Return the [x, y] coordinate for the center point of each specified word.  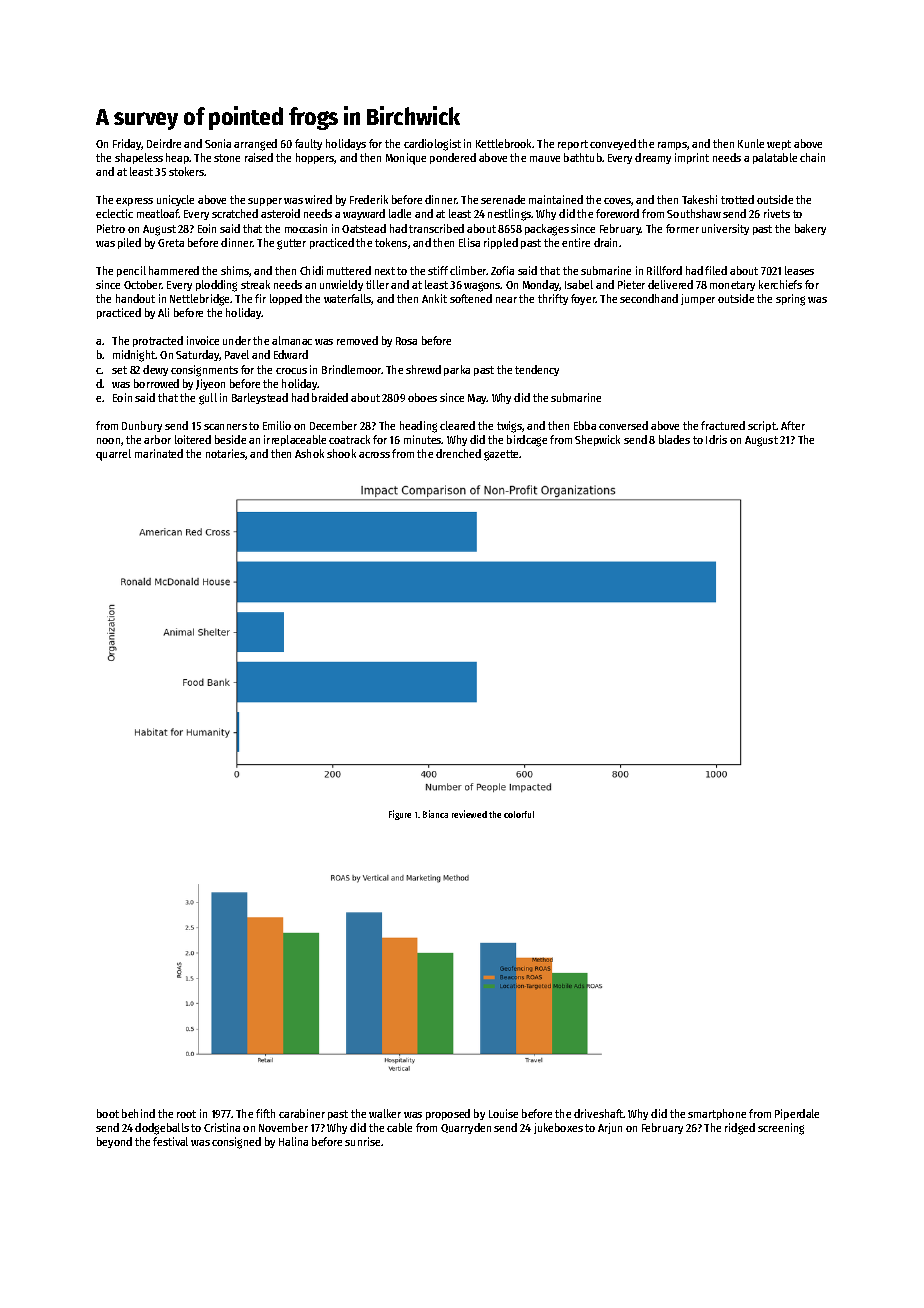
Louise [503, 1113]
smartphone [717, 1114]
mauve [545, 159]
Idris [716, 439]
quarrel [113, 455]
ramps [672, 146]
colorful [519, 814]
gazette [502, 455]
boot [108, 1113]
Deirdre [164, 143]
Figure [400, 815]
